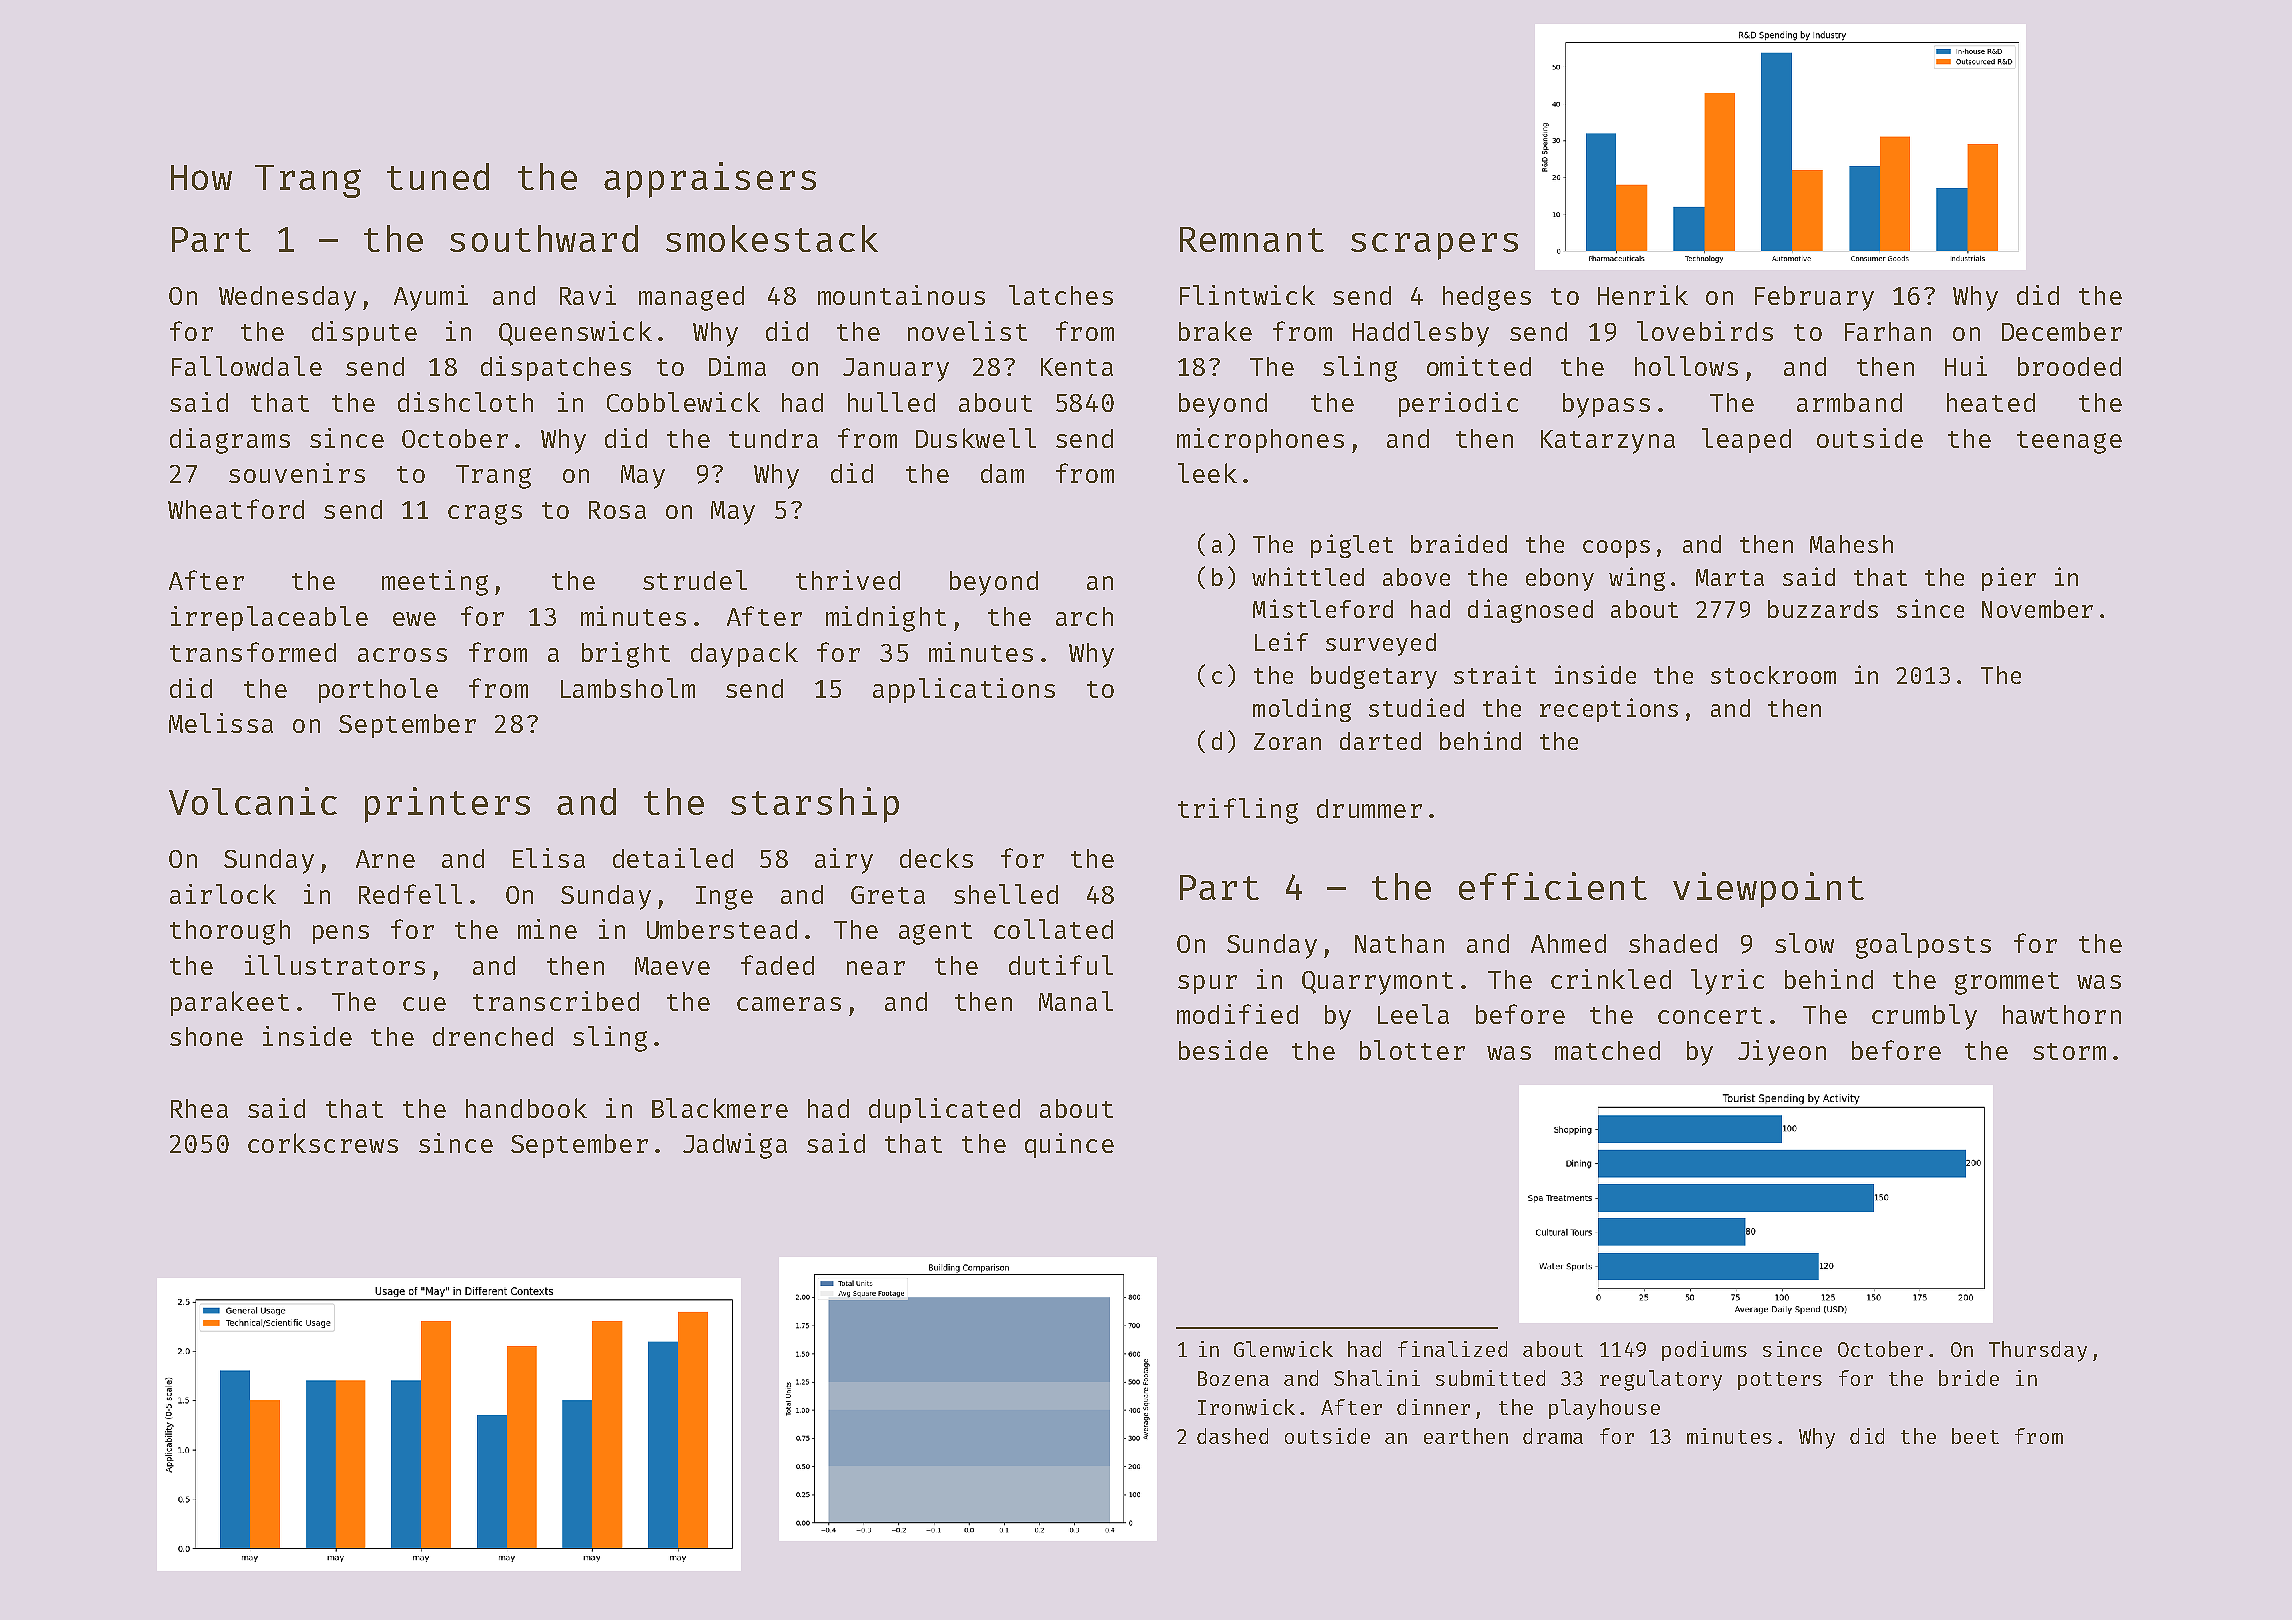  Describe the element at coordinates (1773, 675) in the image. I see `stockroom` at that location.
